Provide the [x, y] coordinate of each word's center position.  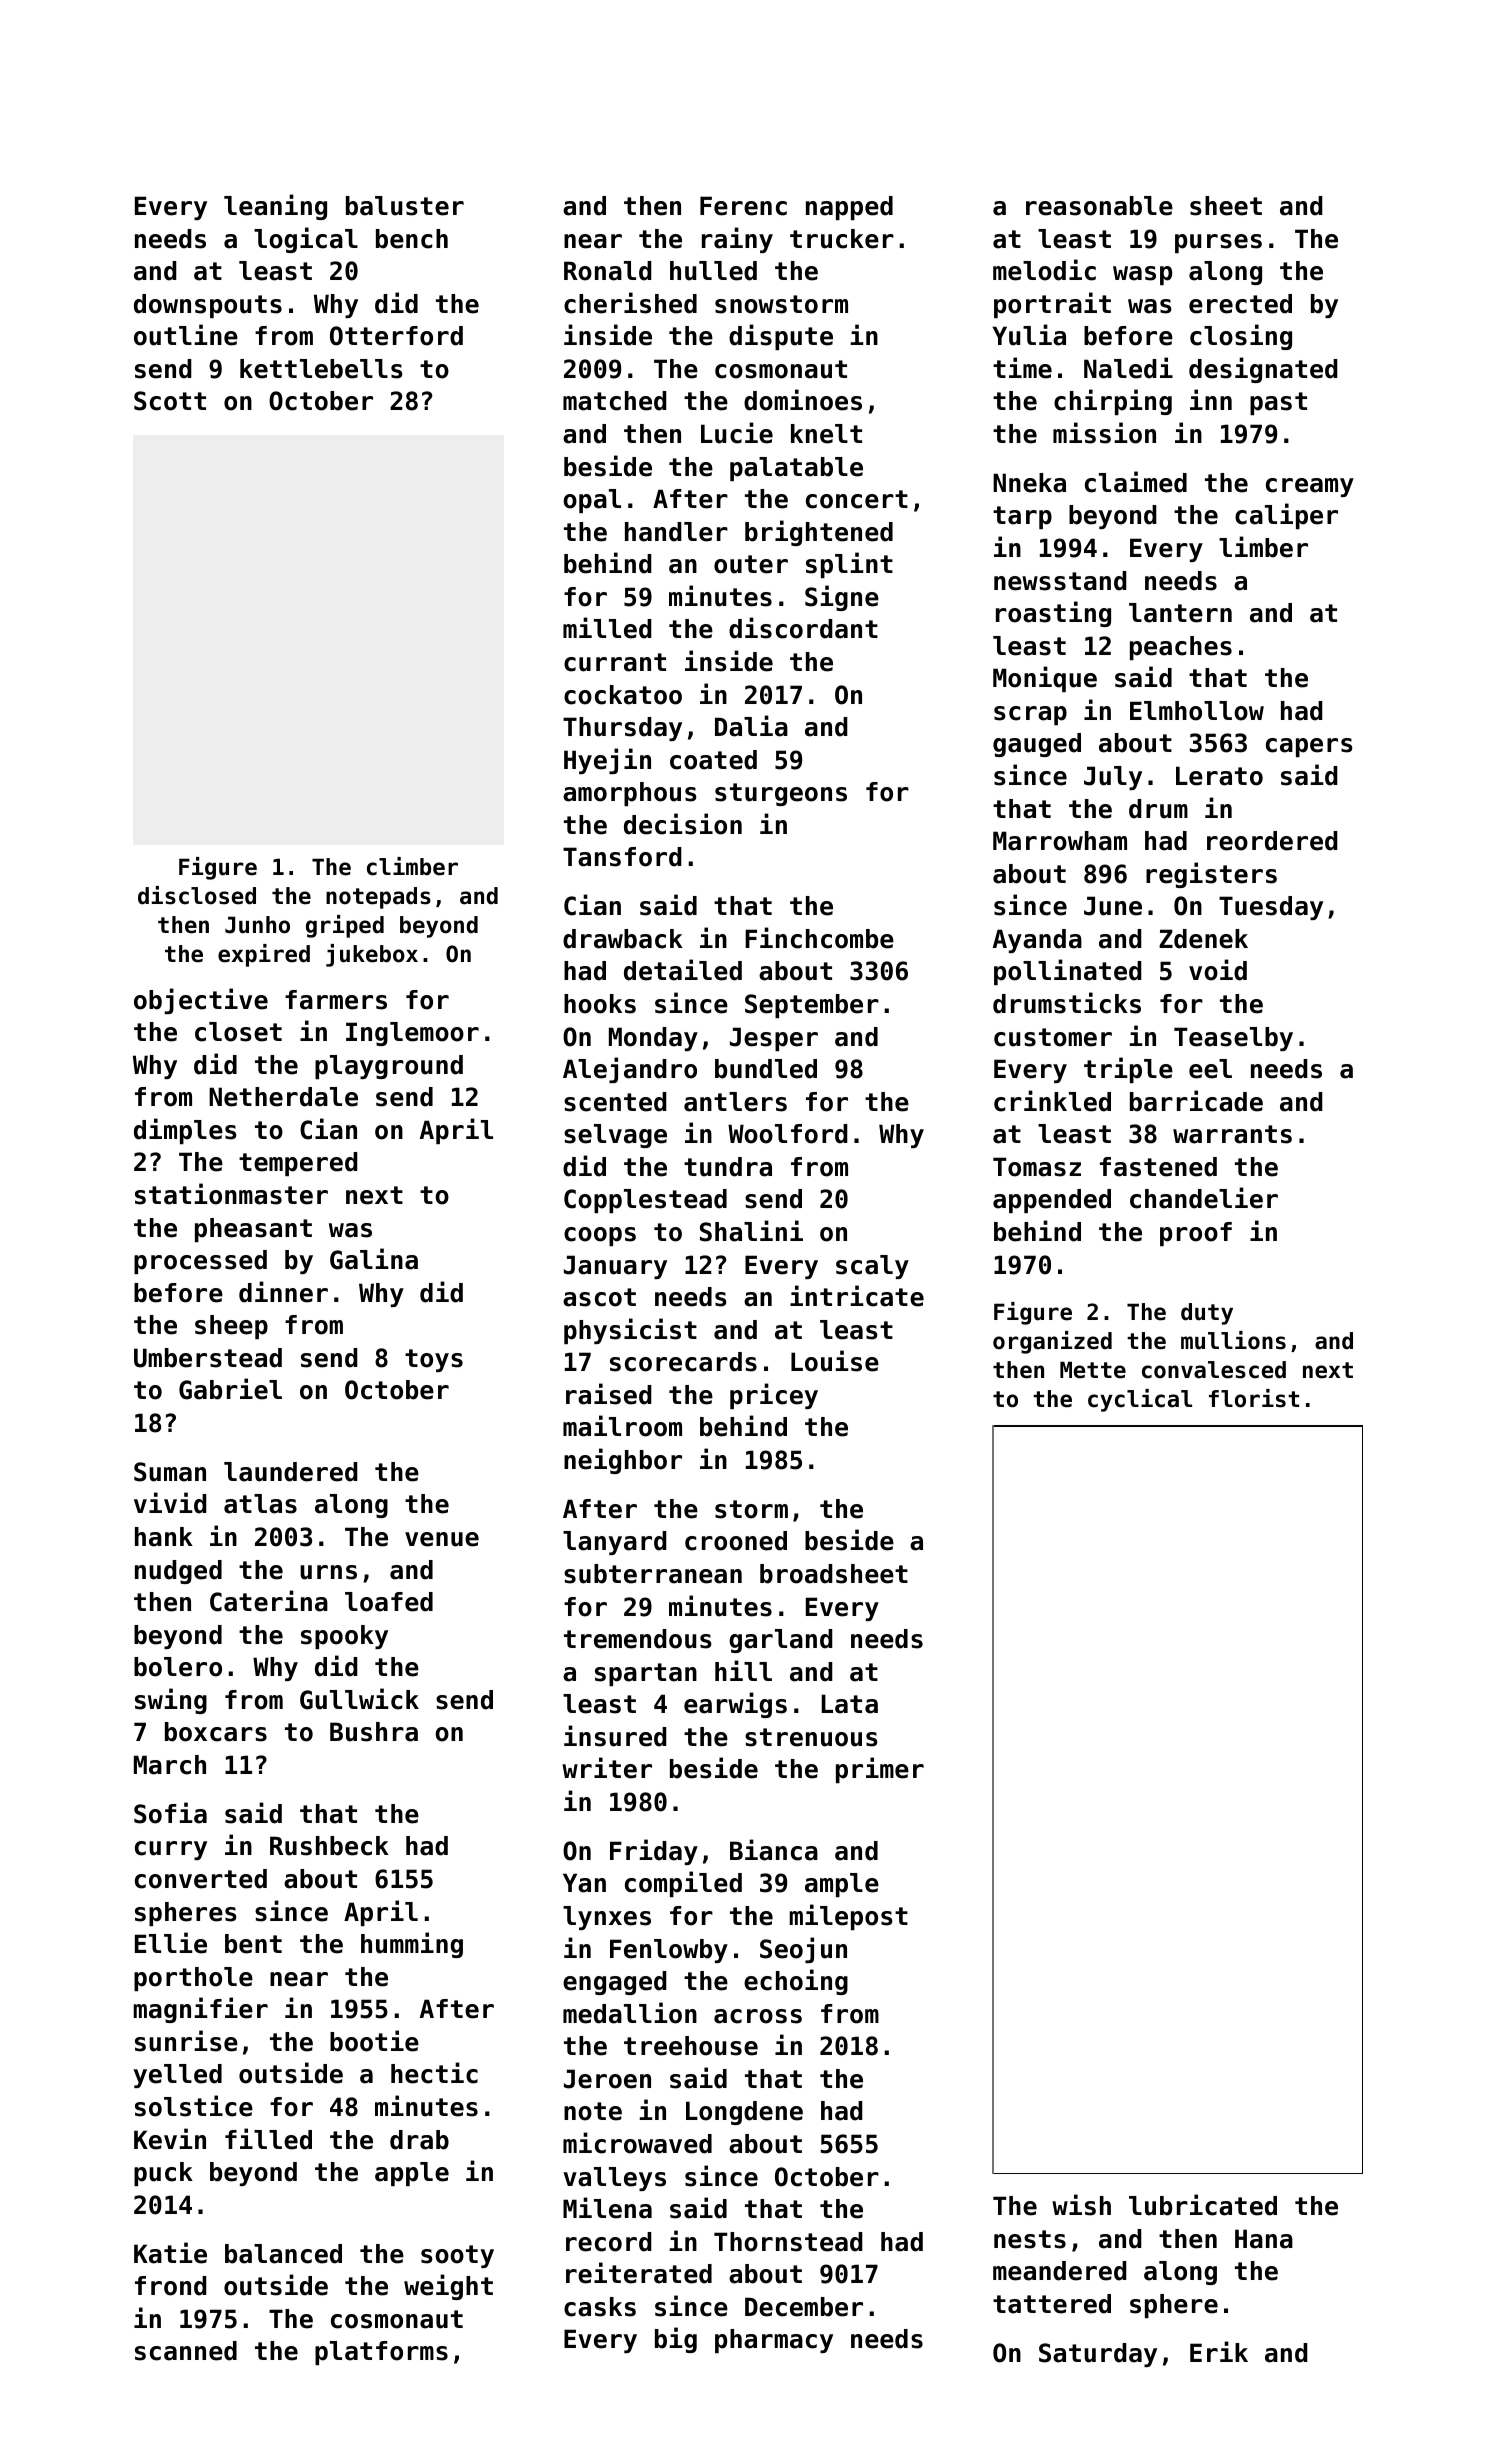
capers [1309, 747]
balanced [283, 2254]
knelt [826, 434]
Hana [1264, 2239]
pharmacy [774, 2341]
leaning [275, 207]
